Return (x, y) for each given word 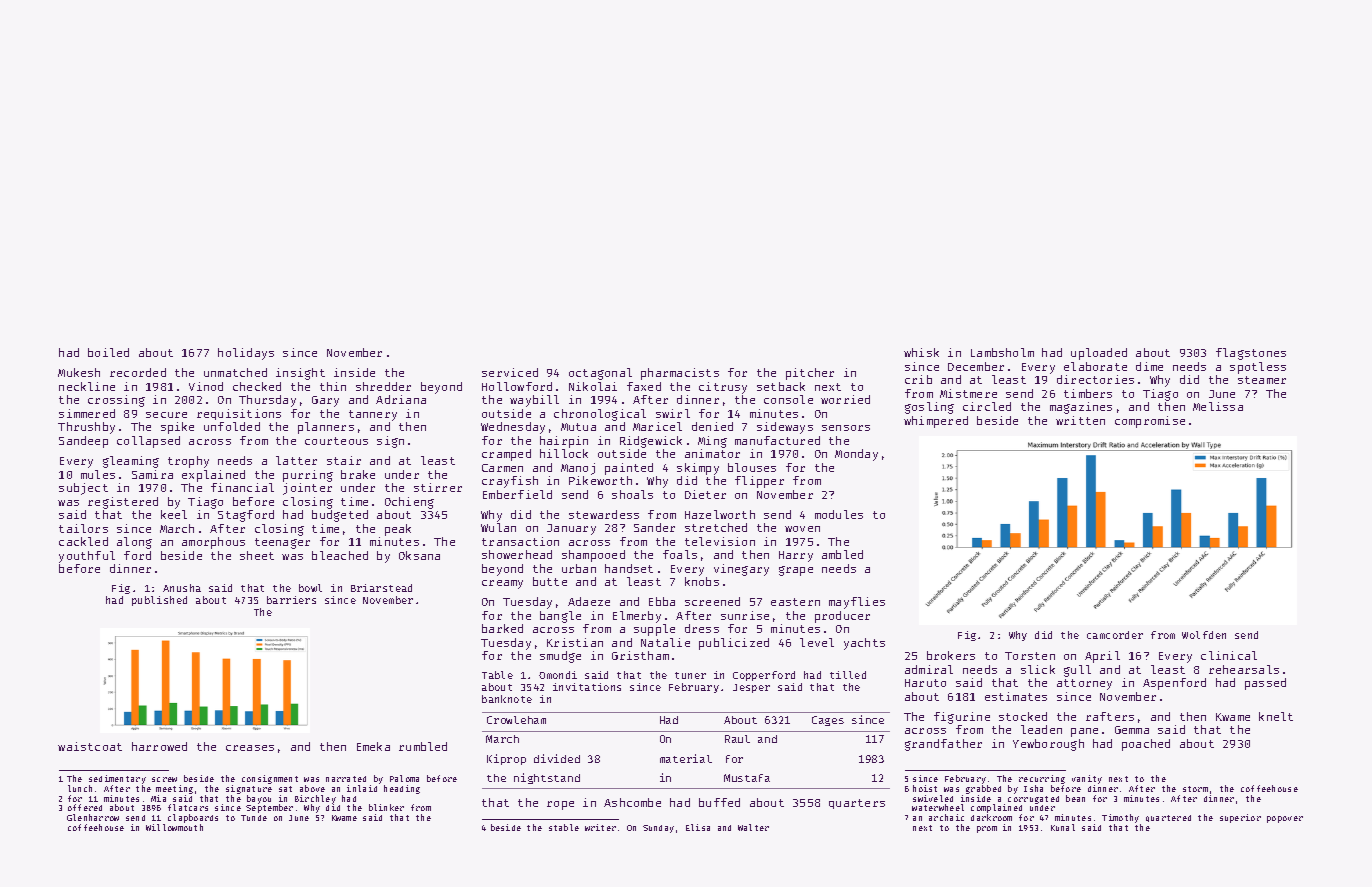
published (159, 601)
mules (98, 474)
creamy (502, 584)
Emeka (373, 746)
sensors (846, 428)
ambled (842, 554)
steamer (1262, 380)
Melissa (1218, 406)
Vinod (206, 386)
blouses (752, 467)
